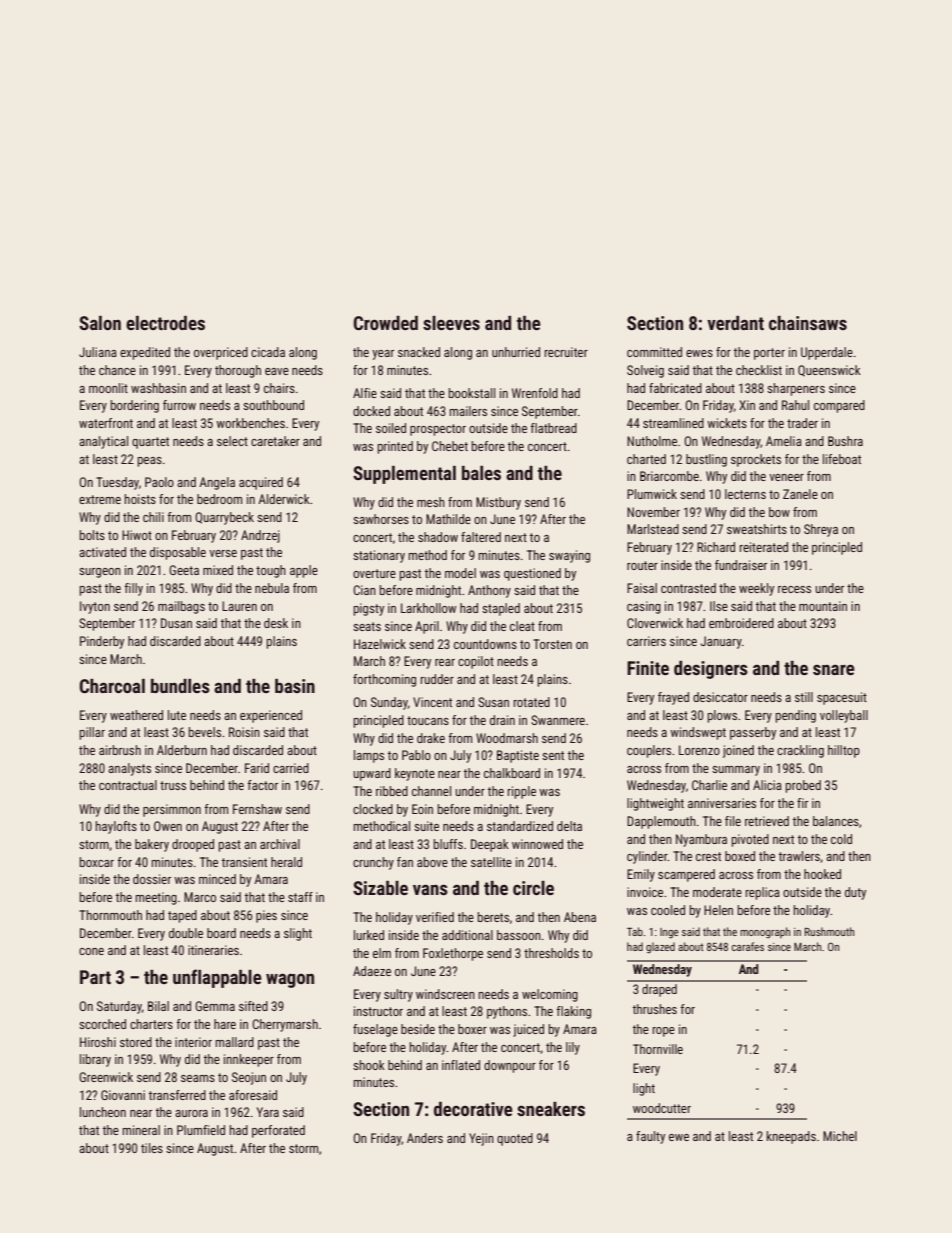 The height and width of the screenshot is (1233, 952). I want to click on drooped, so click(193, 845).
